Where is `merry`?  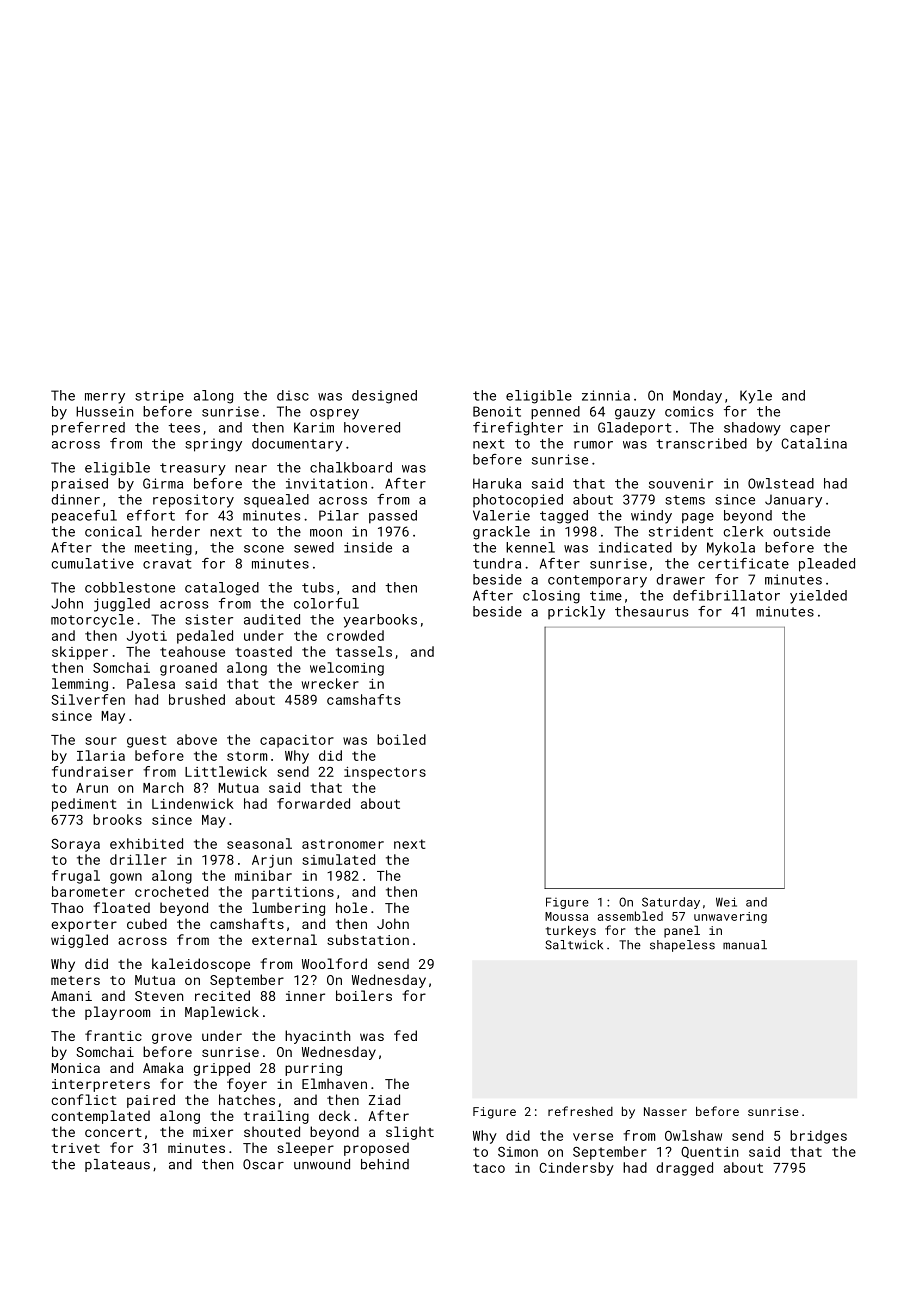
merry is located at coordinates (105, 398).
